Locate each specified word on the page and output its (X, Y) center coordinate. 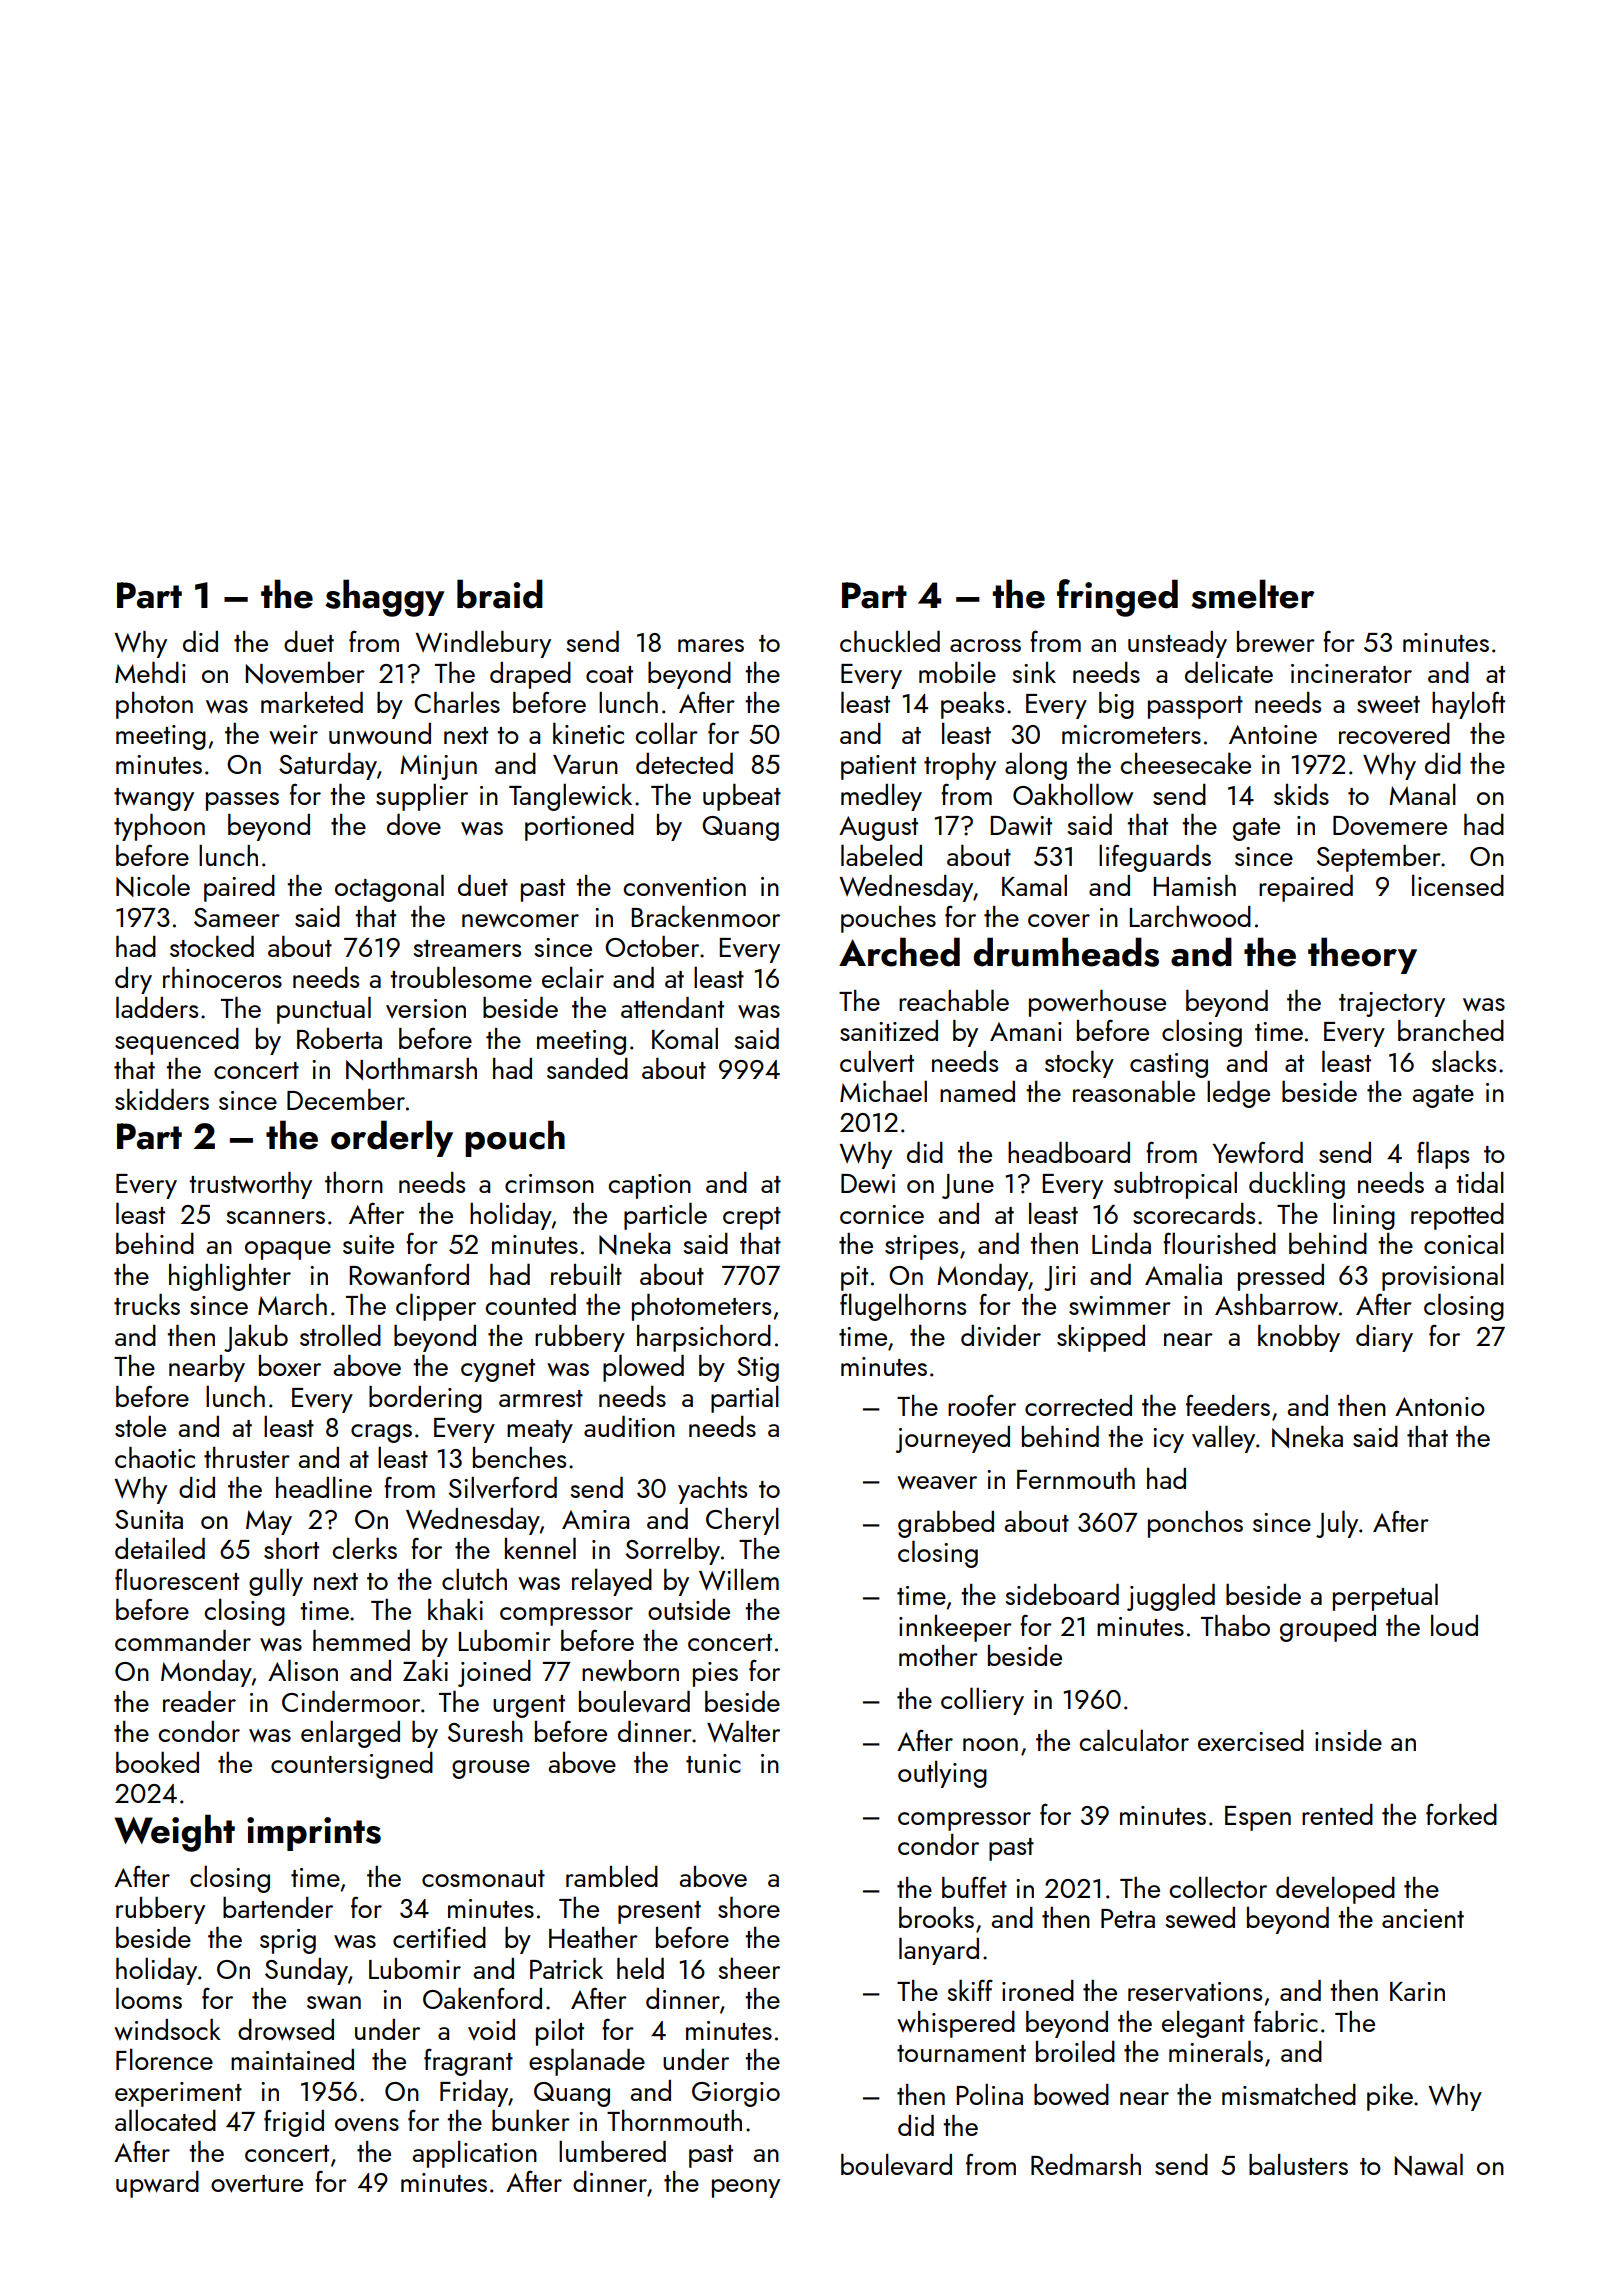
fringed (1117, 598)
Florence (164, 2059)
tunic (713, 1763)
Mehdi (150, 672)
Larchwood (1190, 917)
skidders (162, 1099)
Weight (174, 1833)
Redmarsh (1086, 2164)
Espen (1258, 1818)
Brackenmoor (705, 916)
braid (500, 594)
